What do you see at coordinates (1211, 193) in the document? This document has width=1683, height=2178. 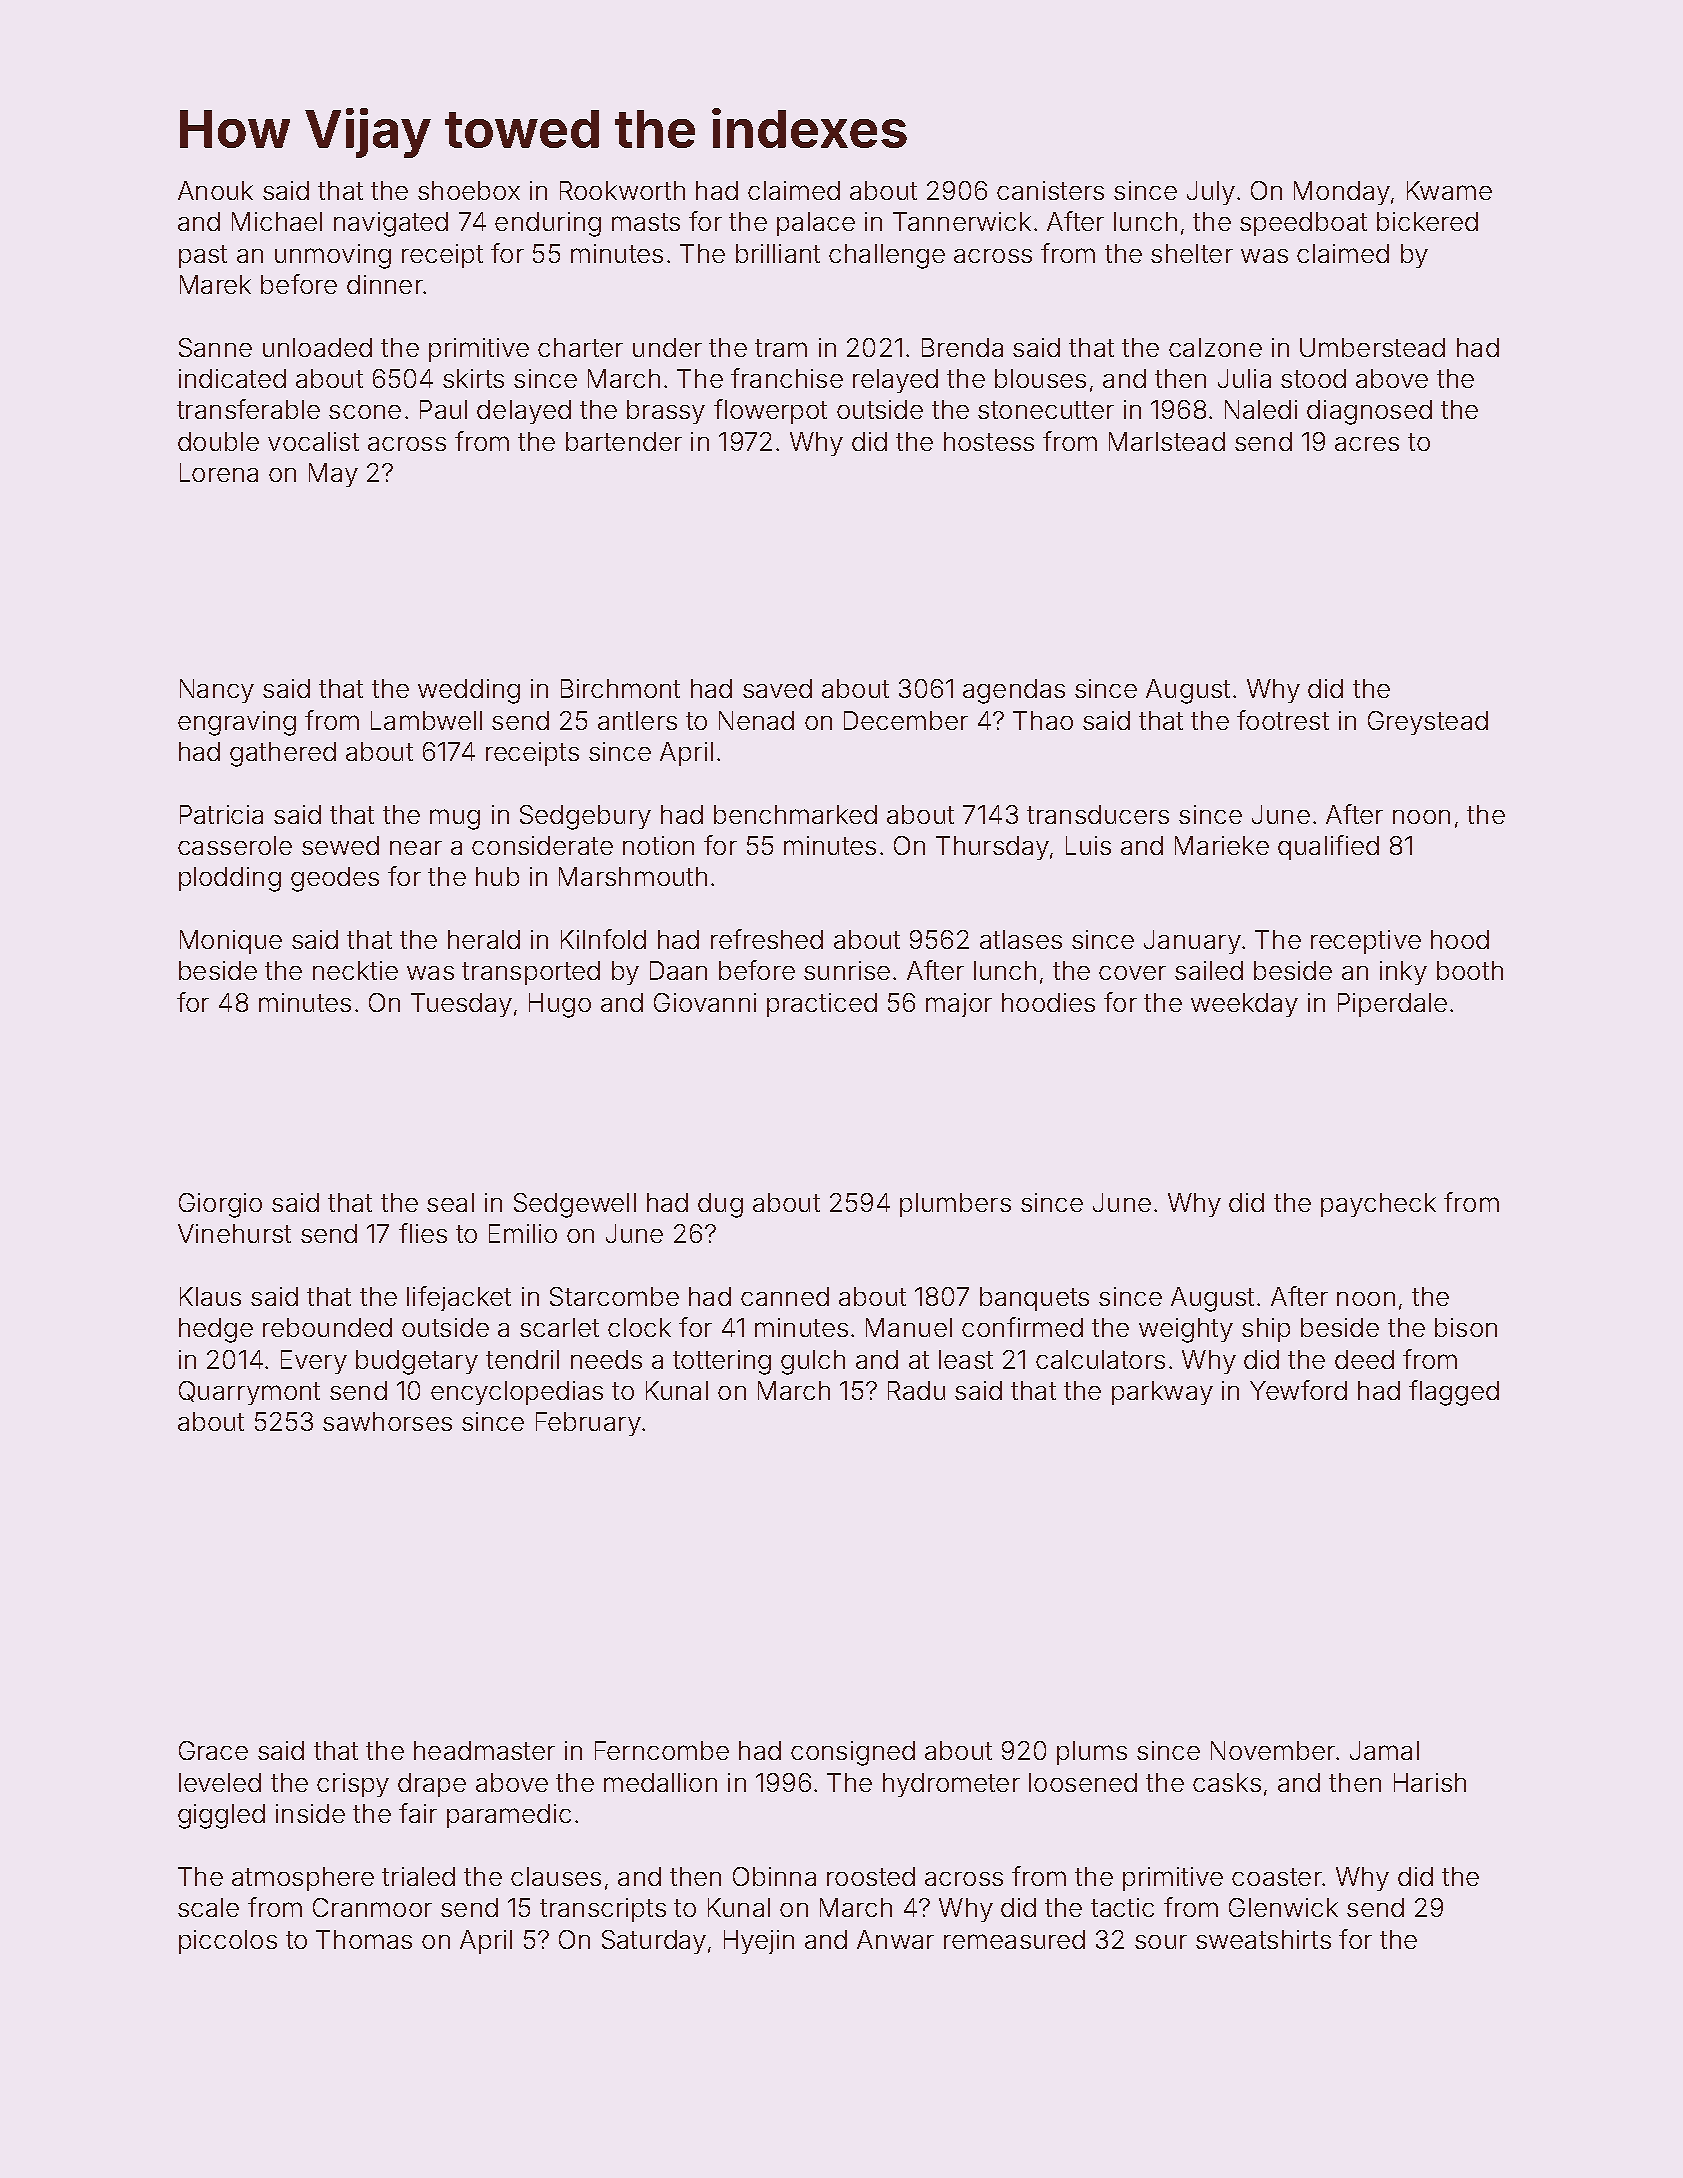 I see `July` at bounding box center [1211, 193].
